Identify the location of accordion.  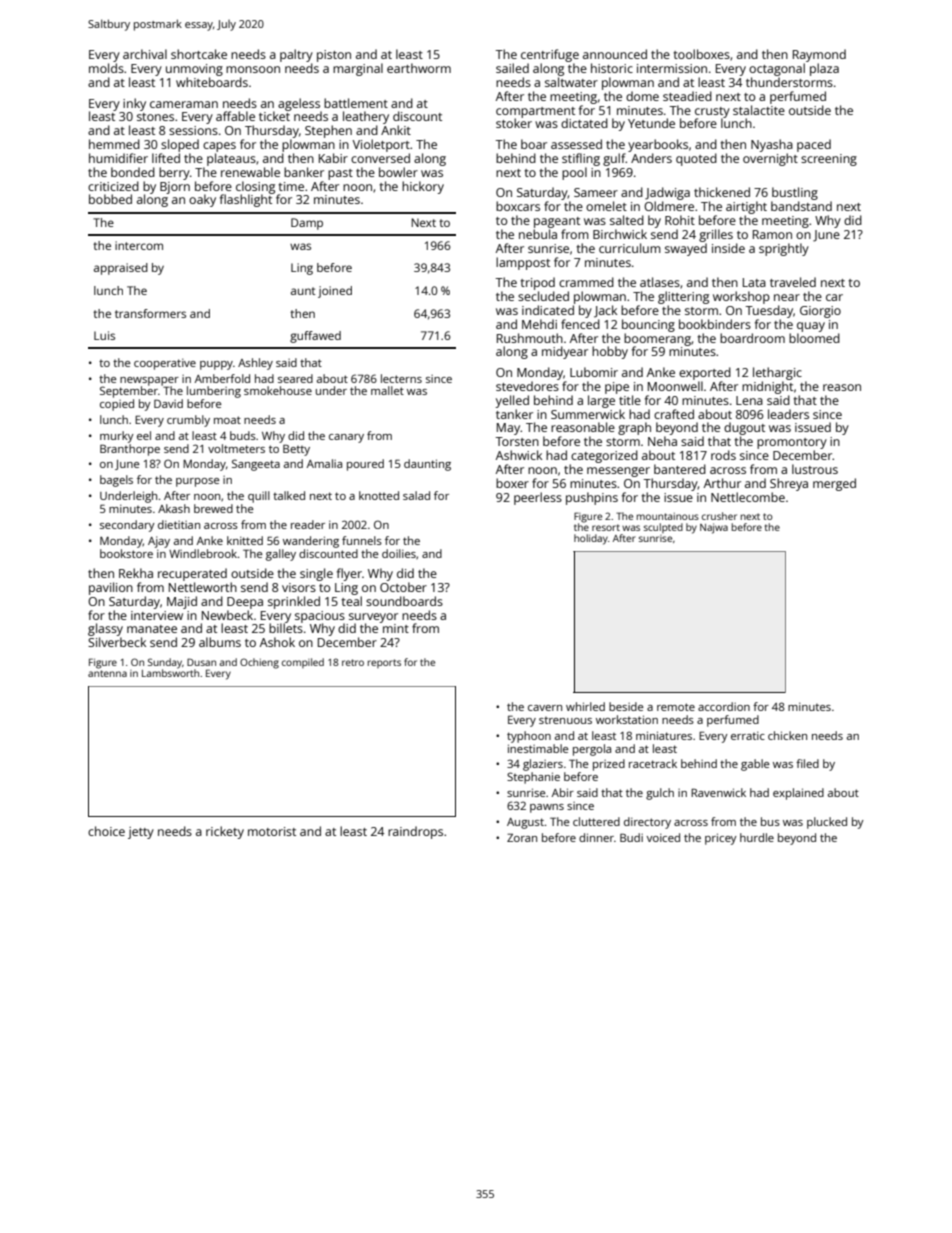
(724, 706).
